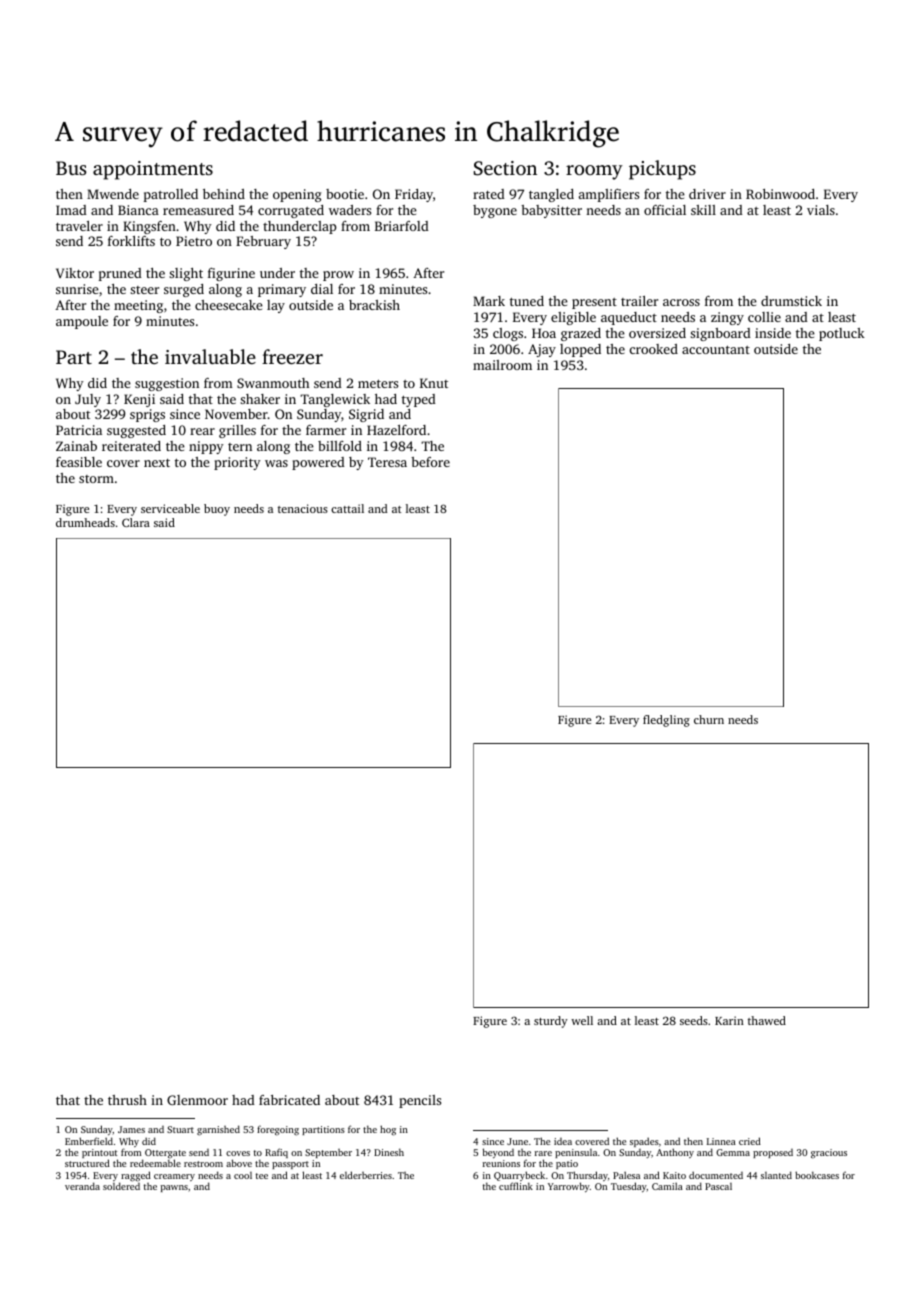 The image size is (924, 1314). What do you see at coordinates (197, 1100) in the screenshot?
I see `Glenmoor` at bounding box center [197, 1100].
